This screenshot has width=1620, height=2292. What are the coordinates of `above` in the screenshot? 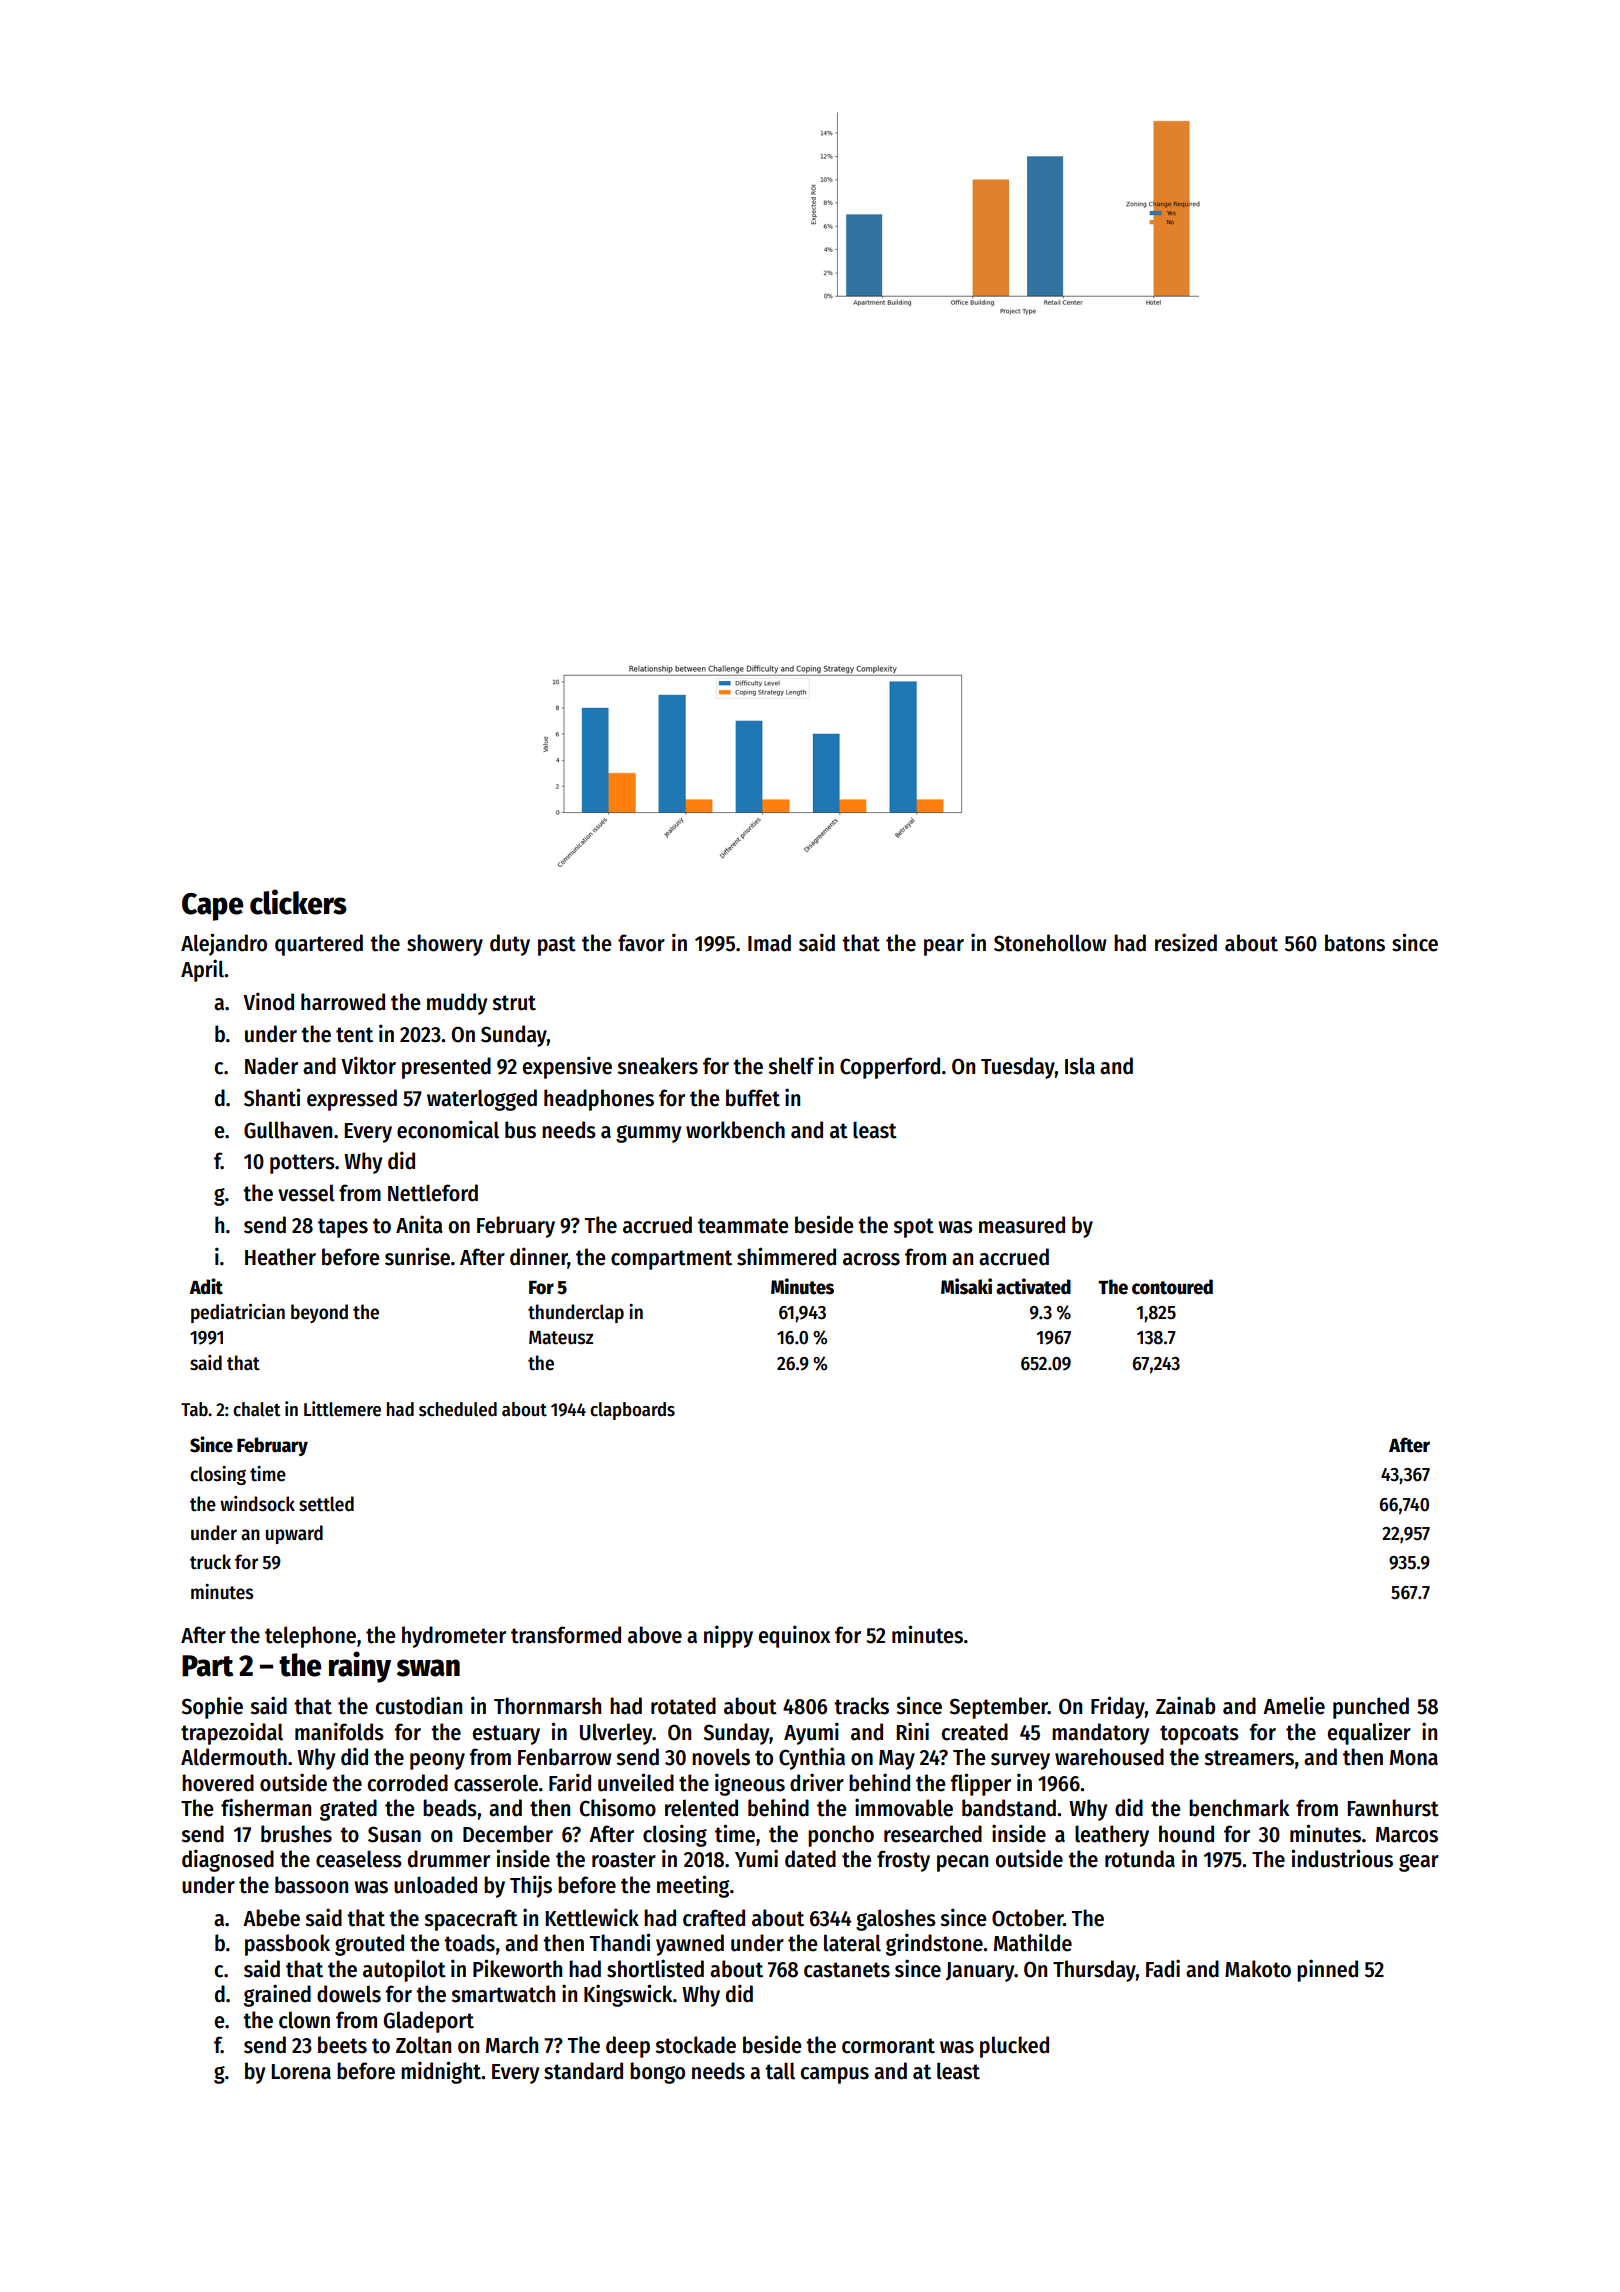 It's located at (655, 1635).
